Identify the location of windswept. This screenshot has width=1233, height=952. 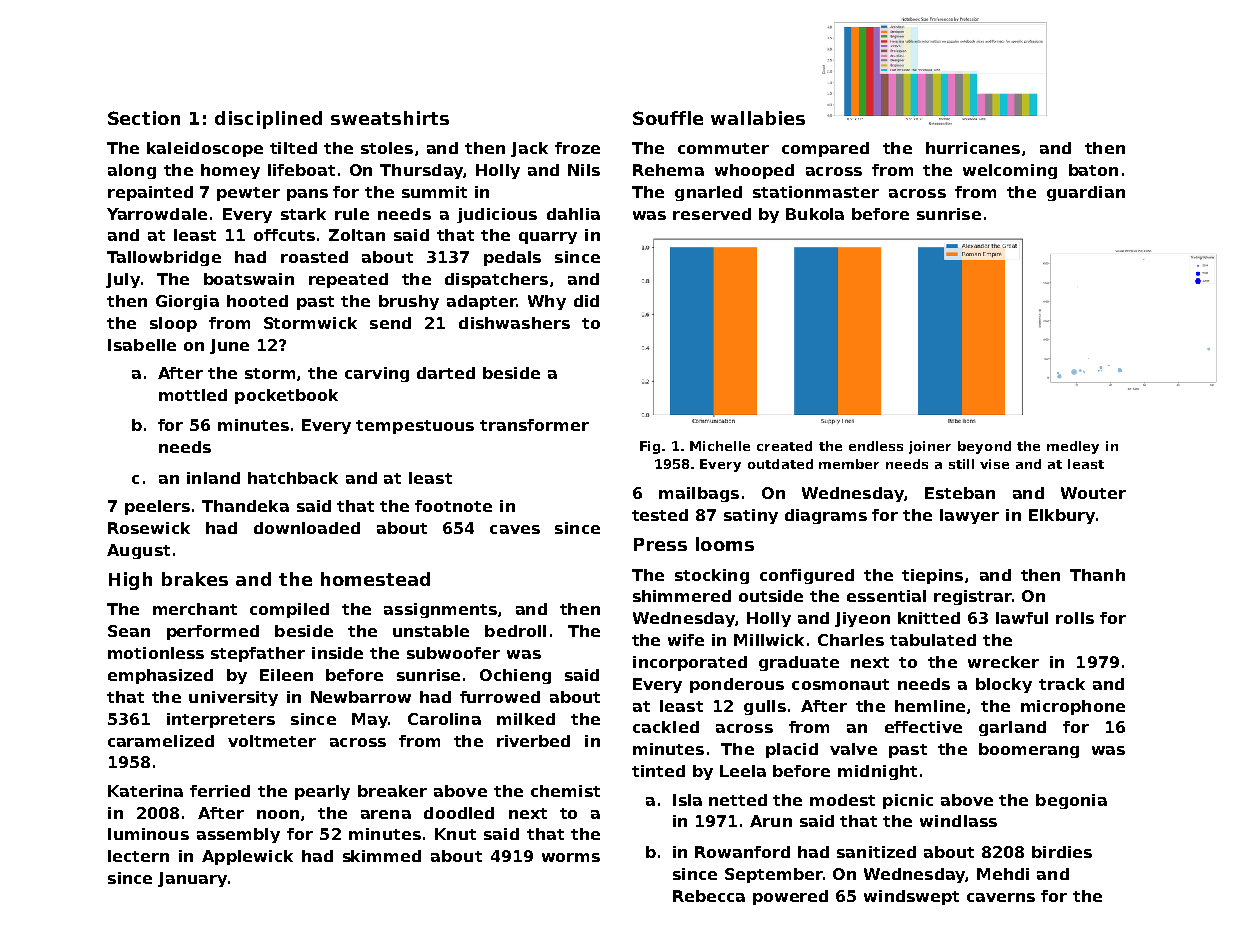
(911, 897).
